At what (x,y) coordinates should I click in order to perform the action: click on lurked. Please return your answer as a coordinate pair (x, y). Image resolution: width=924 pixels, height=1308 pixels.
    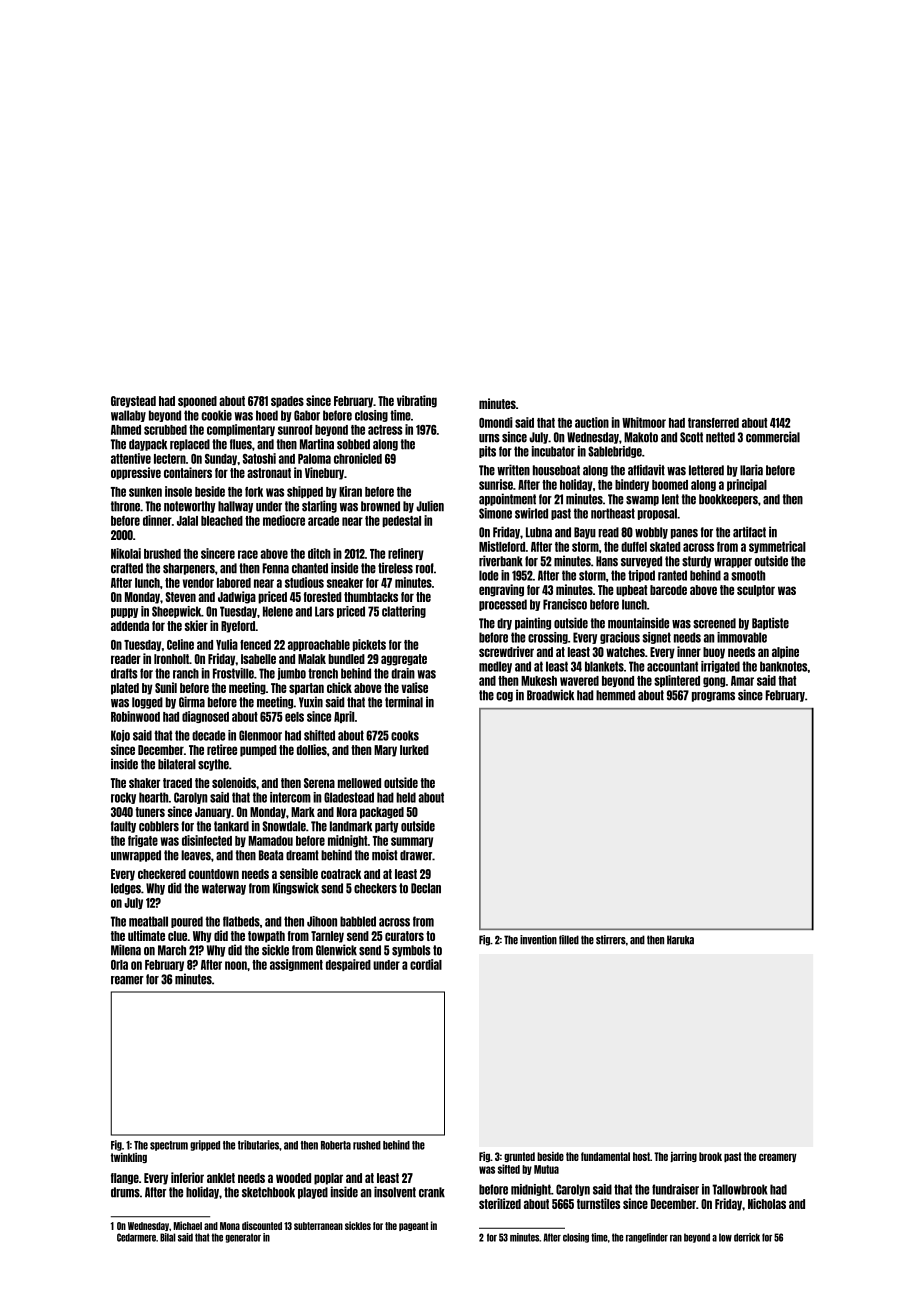
    Looking at the image, I should click on (414, 750).
